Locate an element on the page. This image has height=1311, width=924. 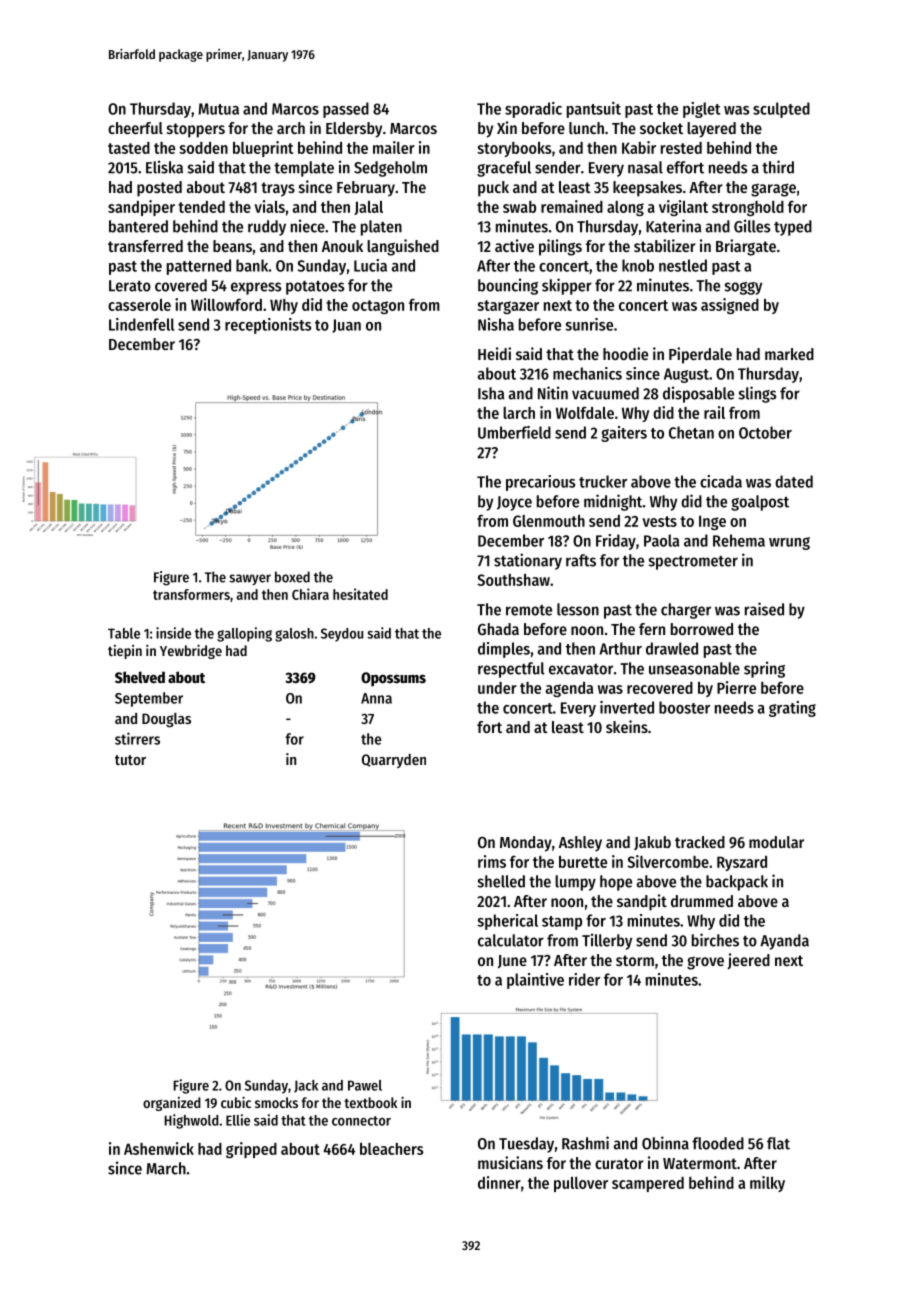
blueprint is located at coordinates (263, 149).
